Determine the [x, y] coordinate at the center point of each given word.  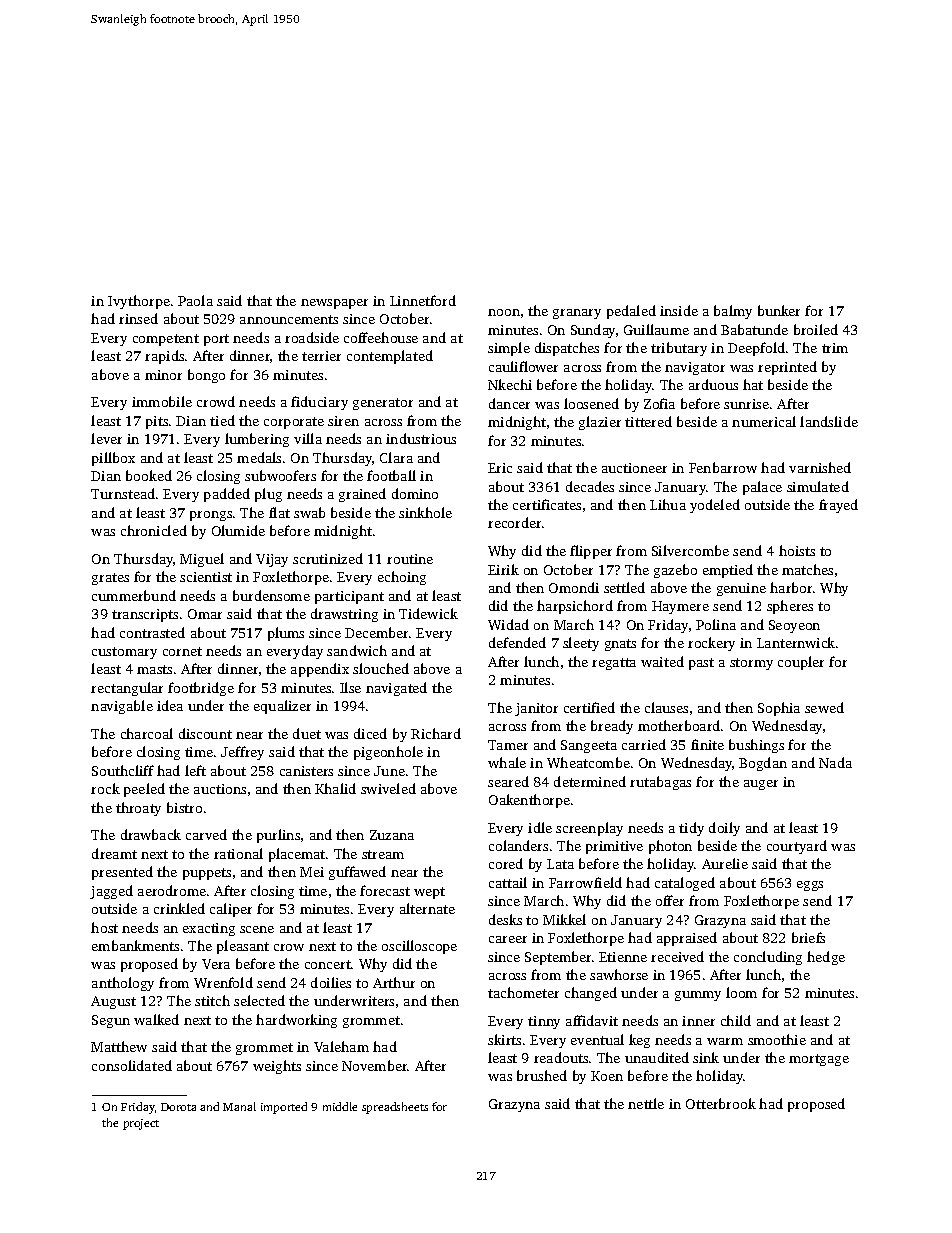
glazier [600, 423]
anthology [123, 984]
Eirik [503, 569]
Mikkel [564, 919]
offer [670, 900]
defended [517, 642]
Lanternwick [796, 642]
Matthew [119, 1046]
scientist [206, 577]
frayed [838, 506]
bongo [206, 376]
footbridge [201, 689]
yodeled [715, 506]
